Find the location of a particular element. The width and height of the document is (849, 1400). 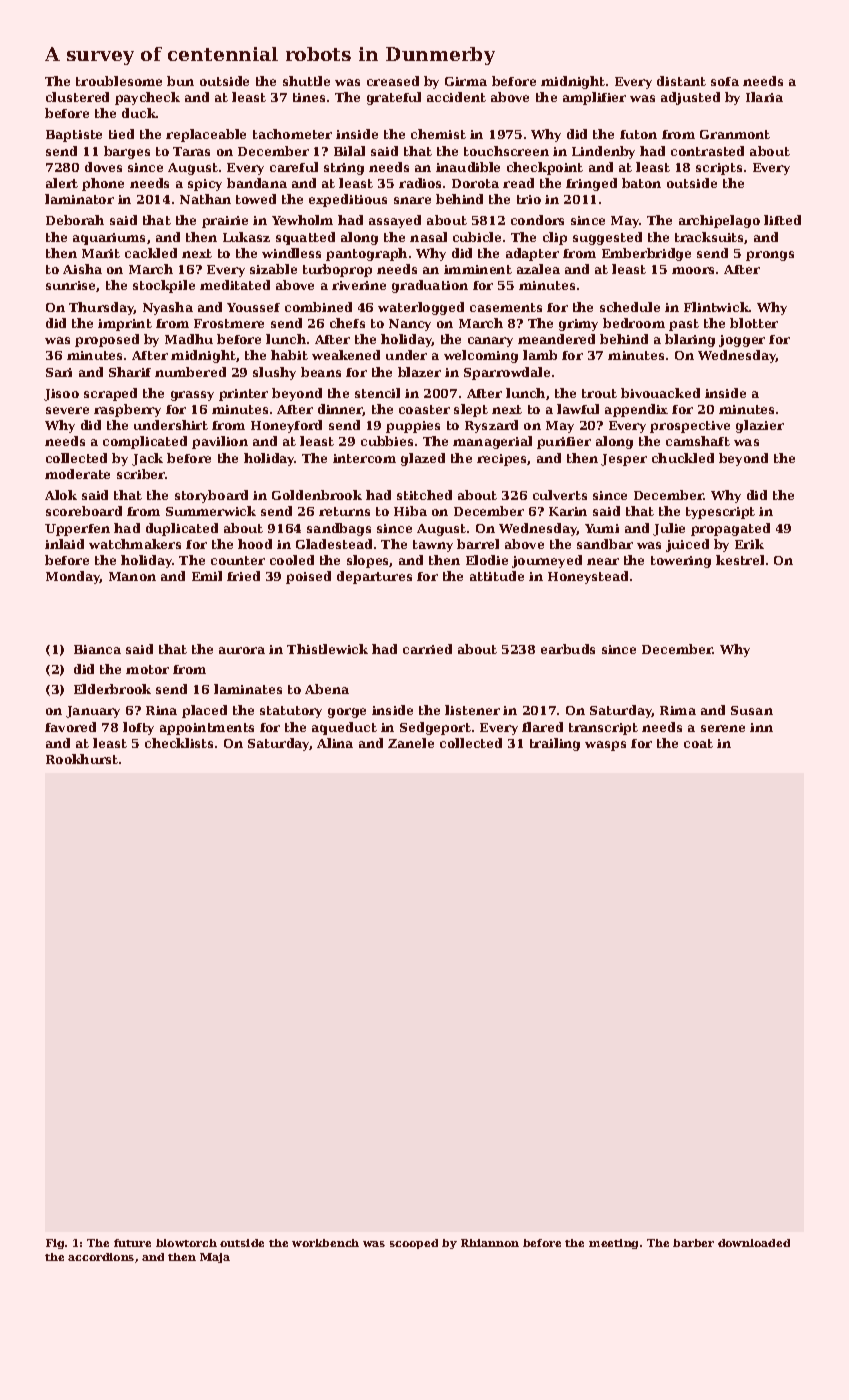

troublesome is located at coordinates (119, 81).
